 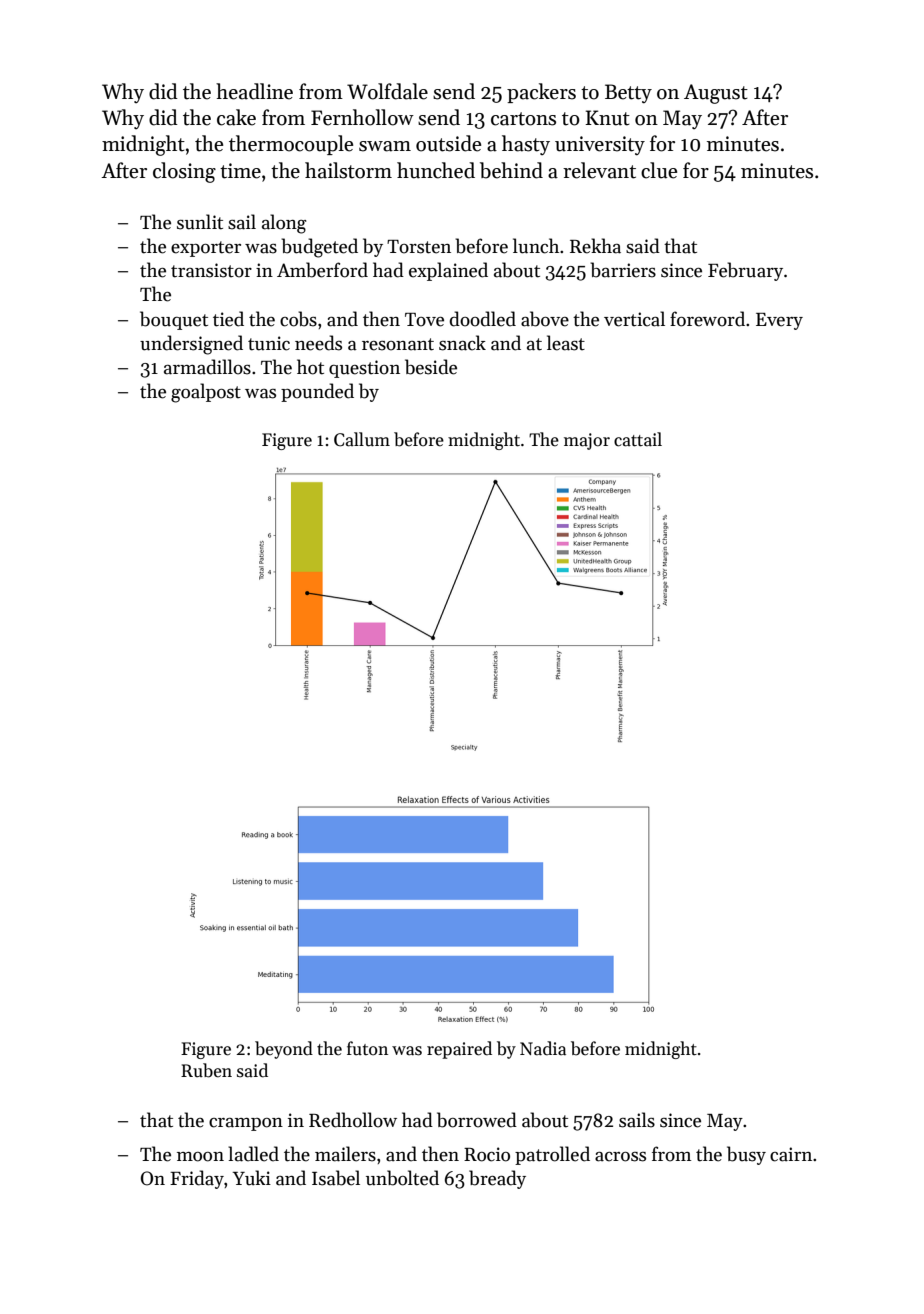 What do you see at coordinates (628, 93) in the page?
I see `Betty` at bounding box center [628, 93].
